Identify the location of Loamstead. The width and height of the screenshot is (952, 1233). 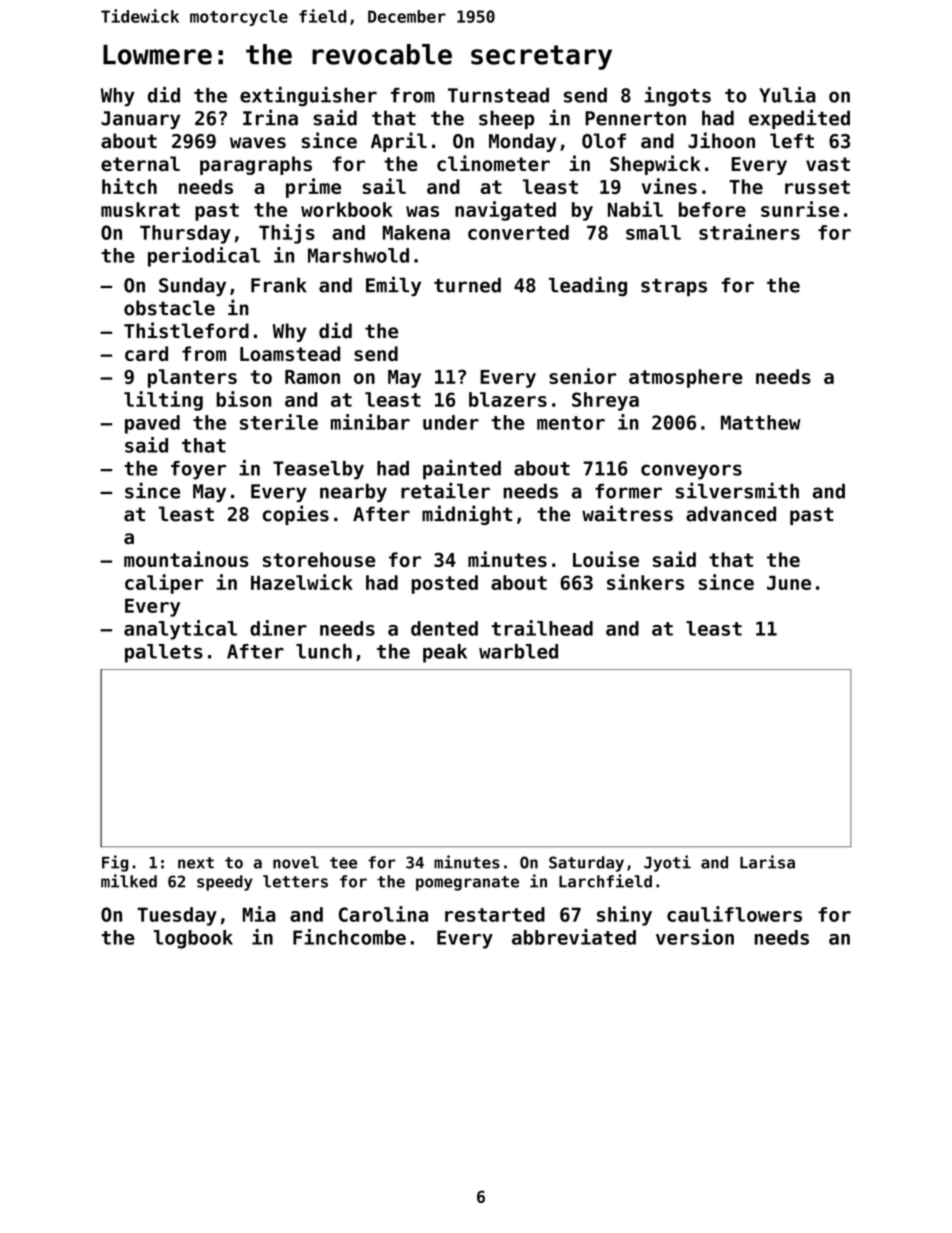
(290, 353).
